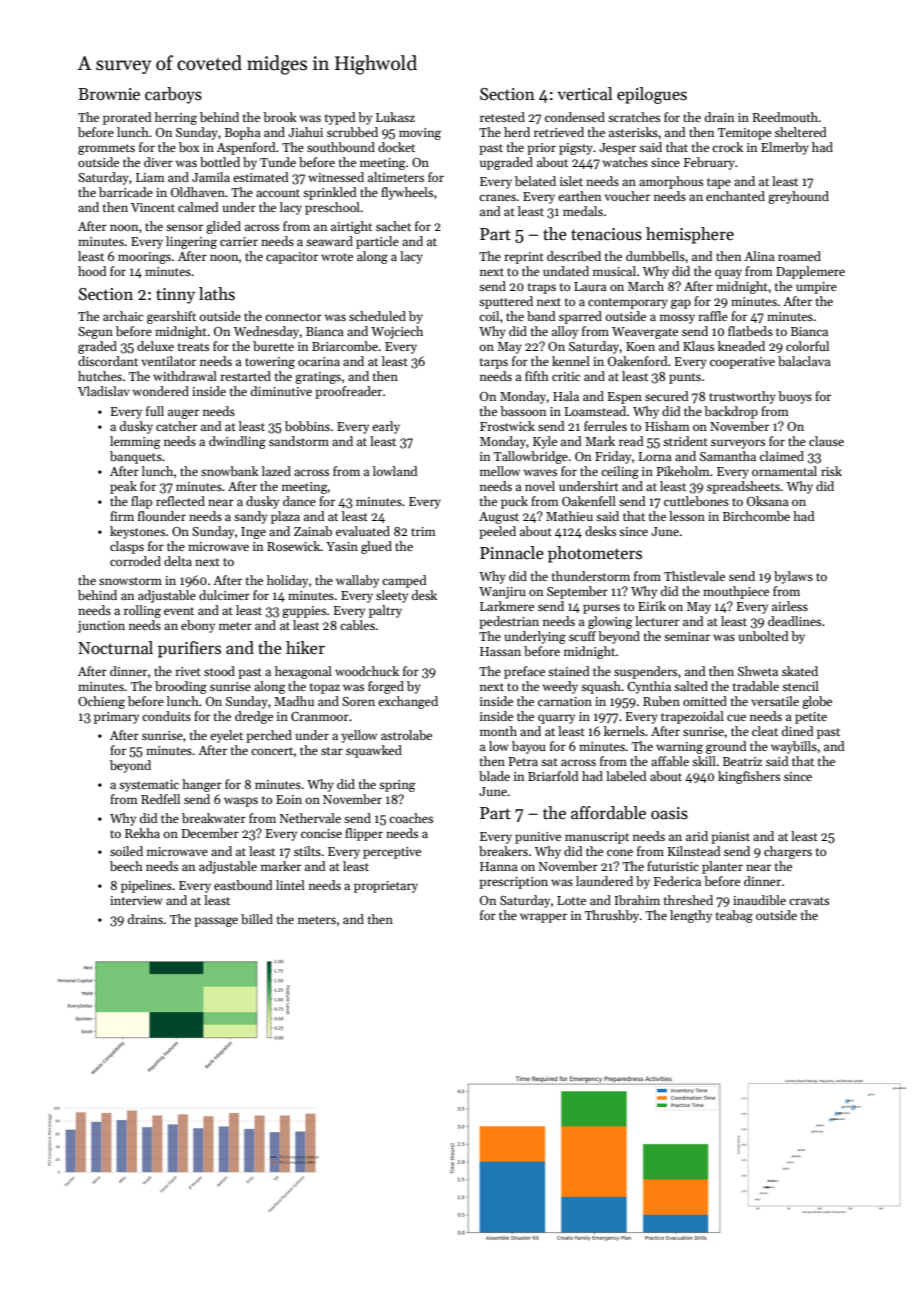  Describe the element at coordinates (793, 577) in the image. I see `bylaws` at that location.
